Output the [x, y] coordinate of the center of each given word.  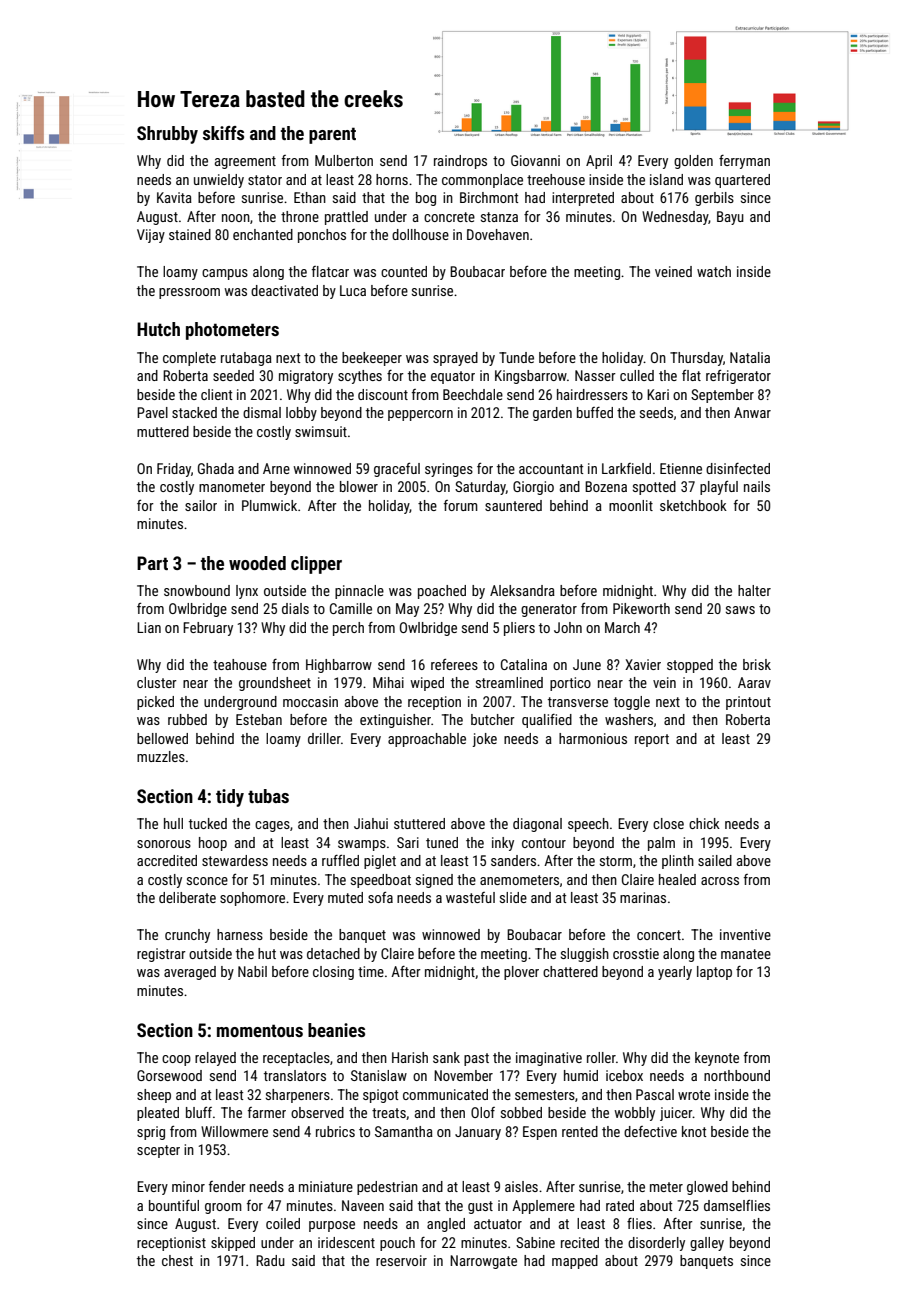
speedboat [381, 881]
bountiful [174, 1205]
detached [333, 953]
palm [661, 844]
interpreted [583, 199]
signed [434, 881]
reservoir [401, 1260]
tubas [268, 796]
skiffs [223, 133]
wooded [257, 563]
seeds [656, 412]
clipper [316, 565]
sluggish [585, 955]
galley [707, 1244]
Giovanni [535, 160]
